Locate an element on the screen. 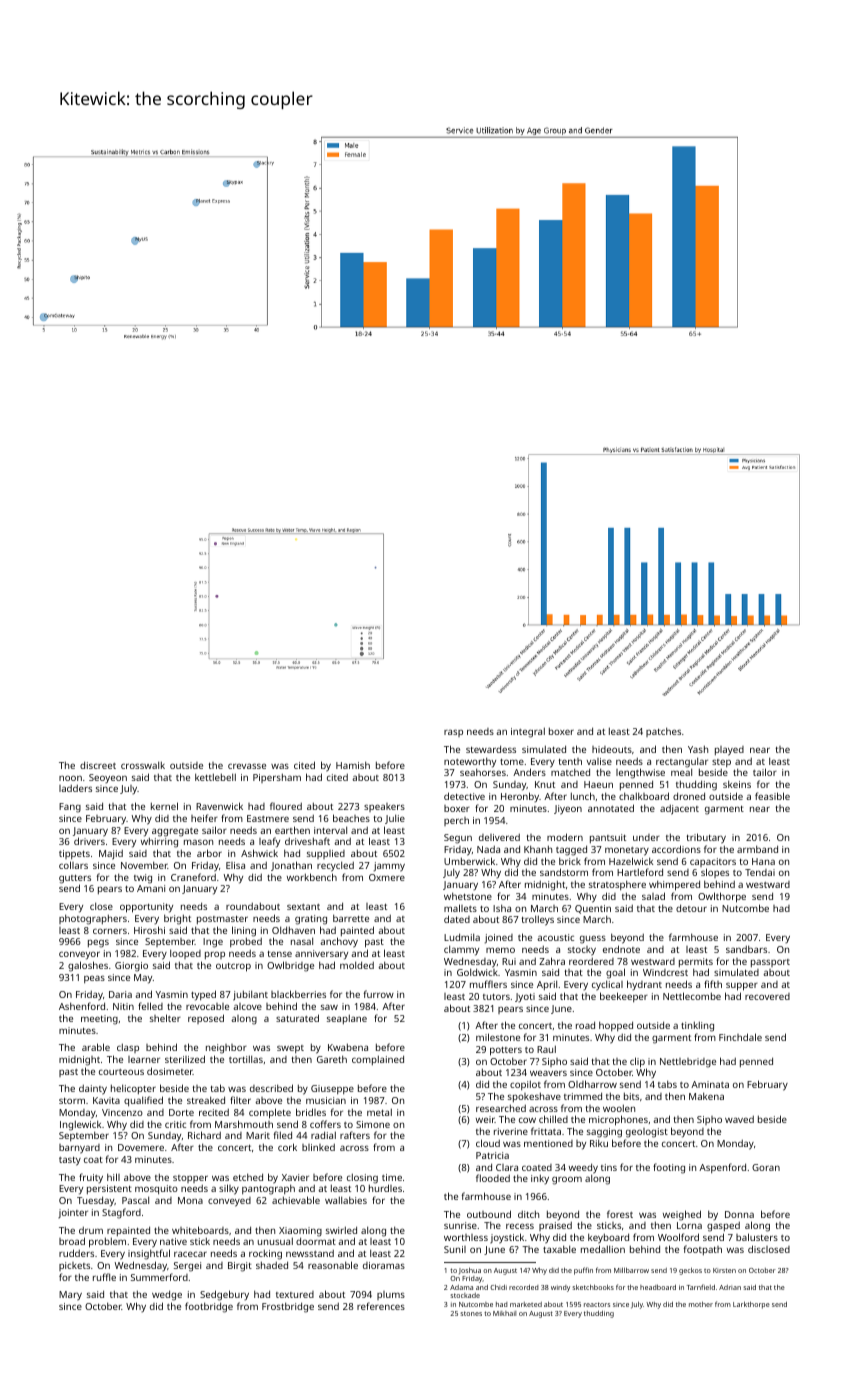  patches is located at coordinates (663, 732).
